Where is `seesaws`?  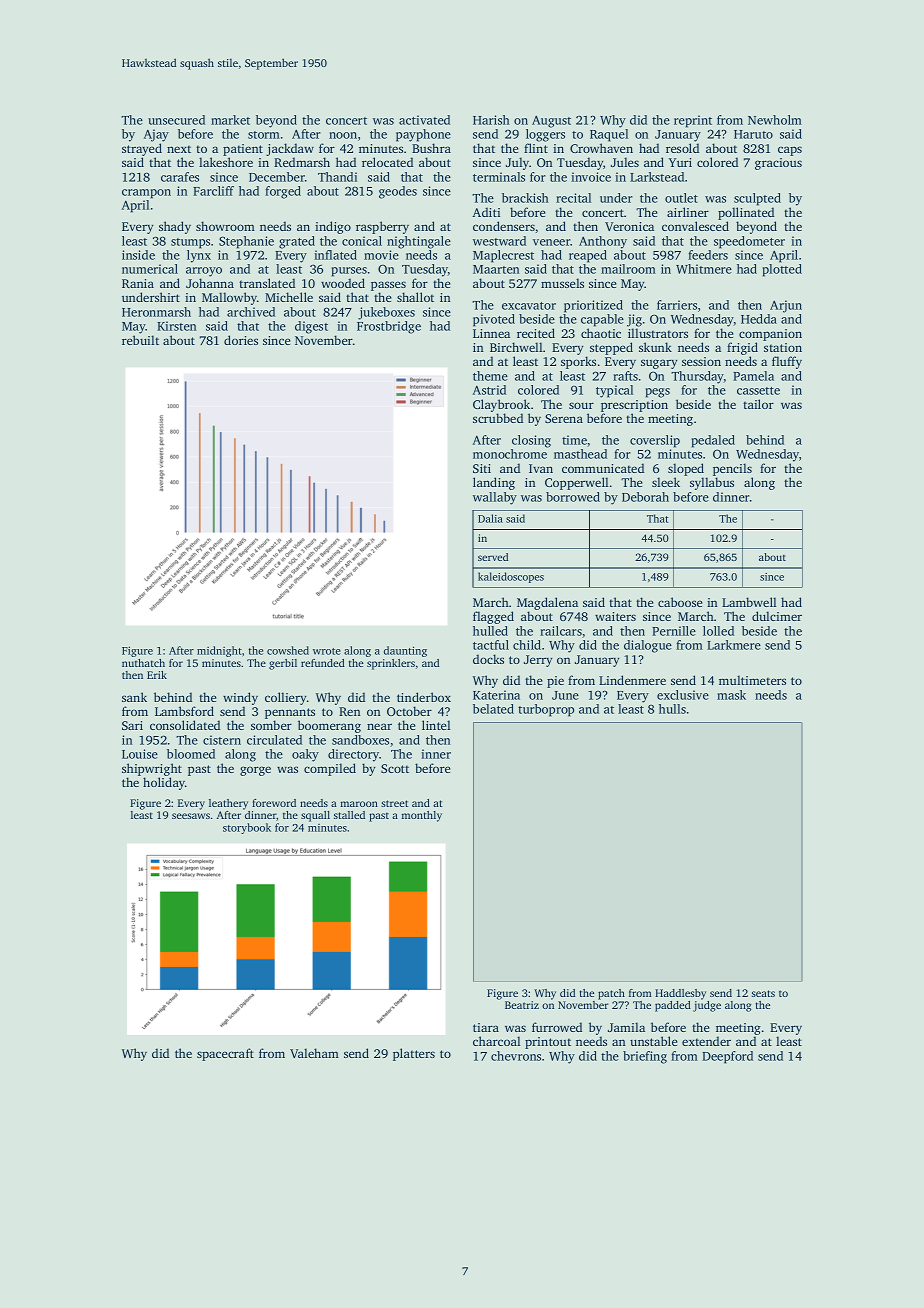 seesaws is located at coordinates (191, 816).
